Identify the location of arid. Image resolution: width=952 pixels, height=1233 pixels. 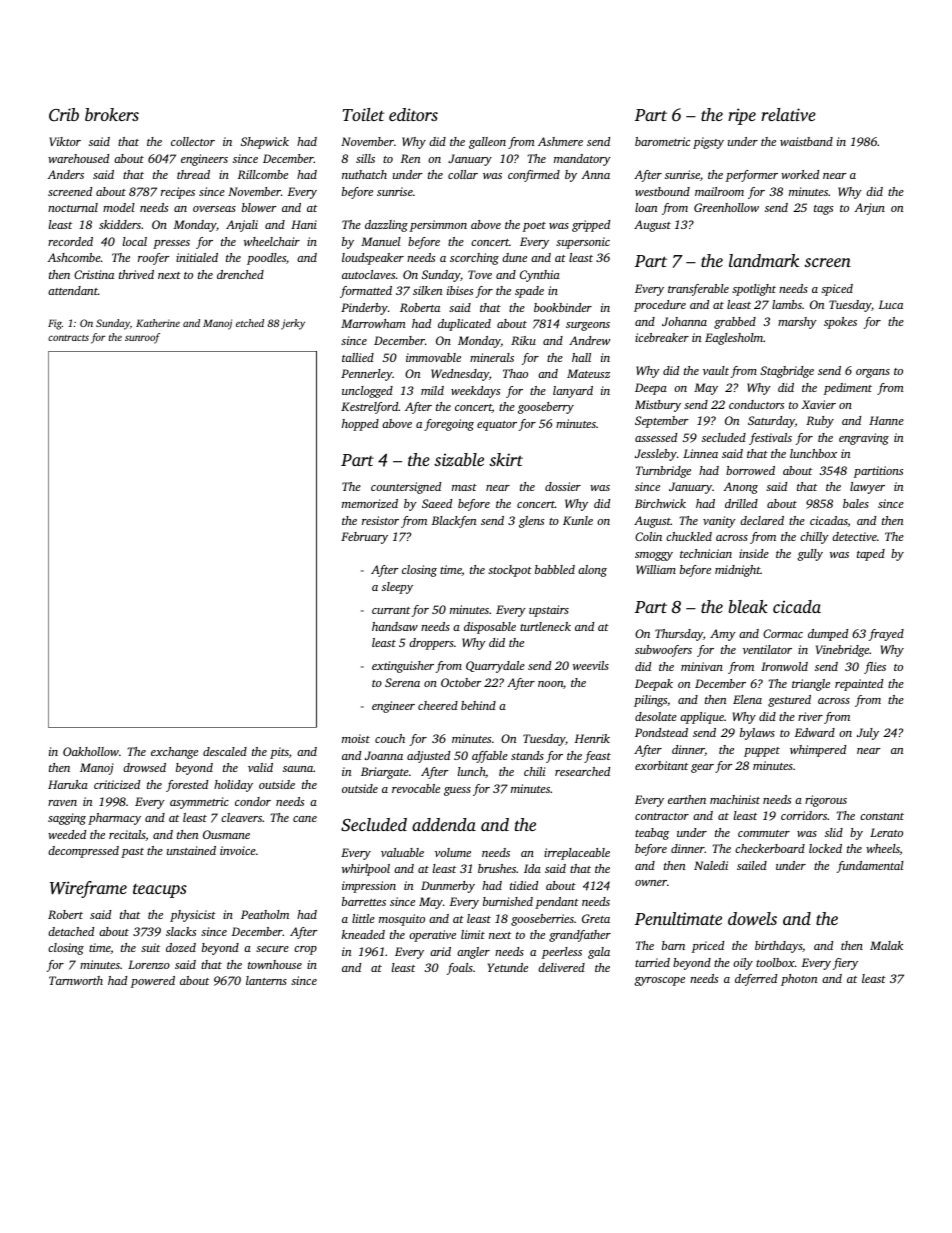
(440, 951).
